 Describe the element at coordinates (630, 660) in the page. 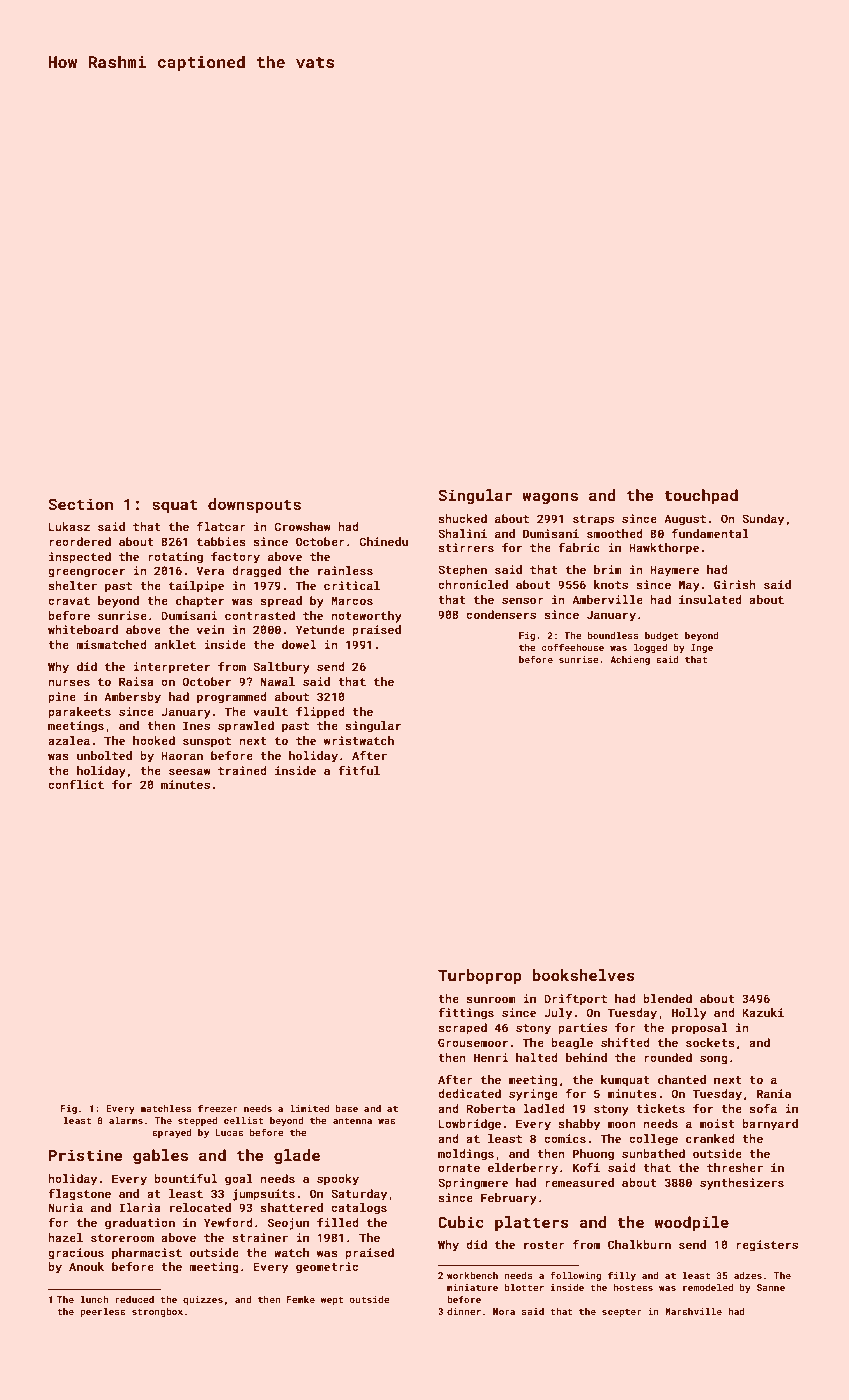

I see `Achieng` at that location.
